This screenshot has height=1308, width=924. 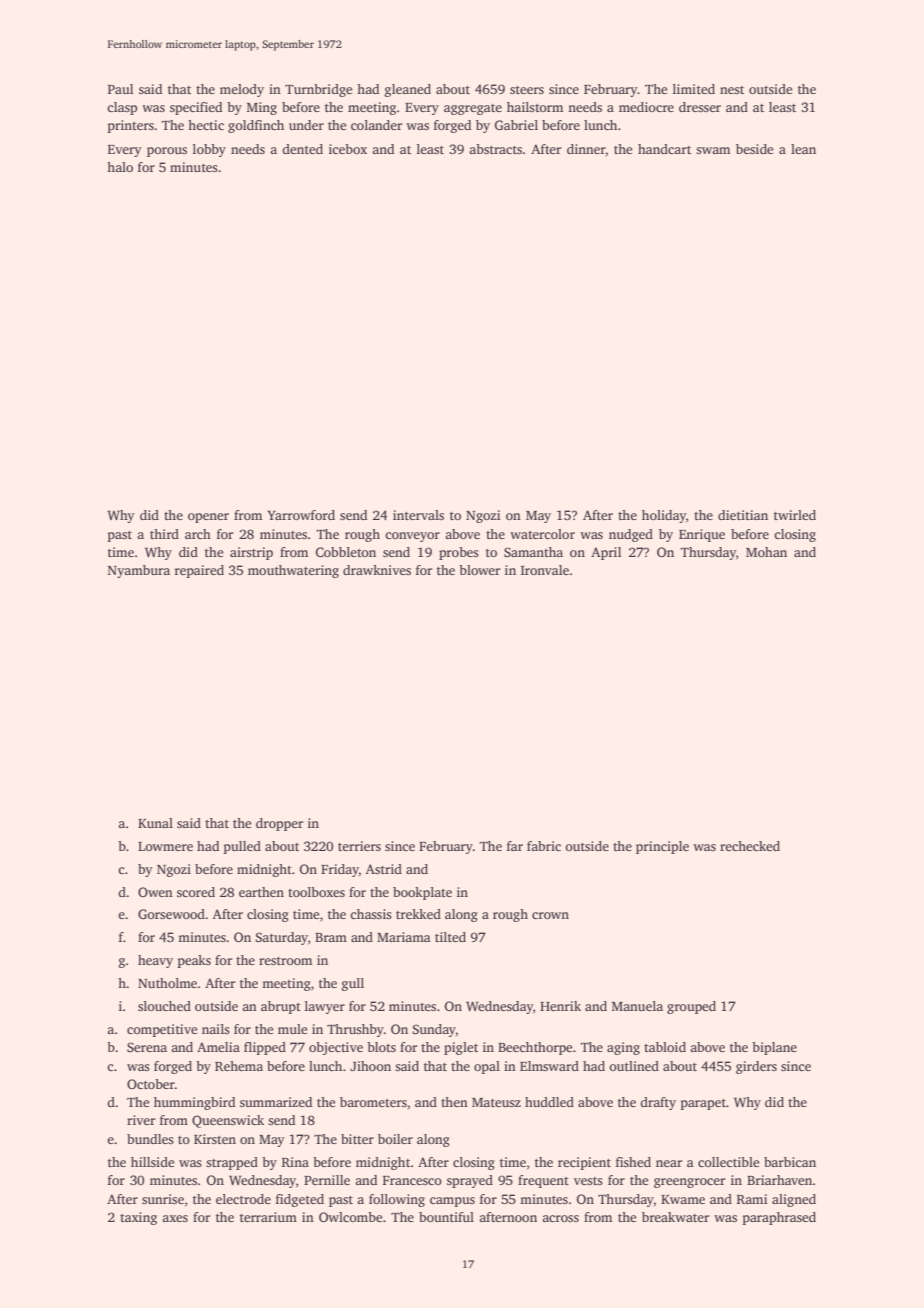 I want to click on Paul, so click(x=121, y=89).
